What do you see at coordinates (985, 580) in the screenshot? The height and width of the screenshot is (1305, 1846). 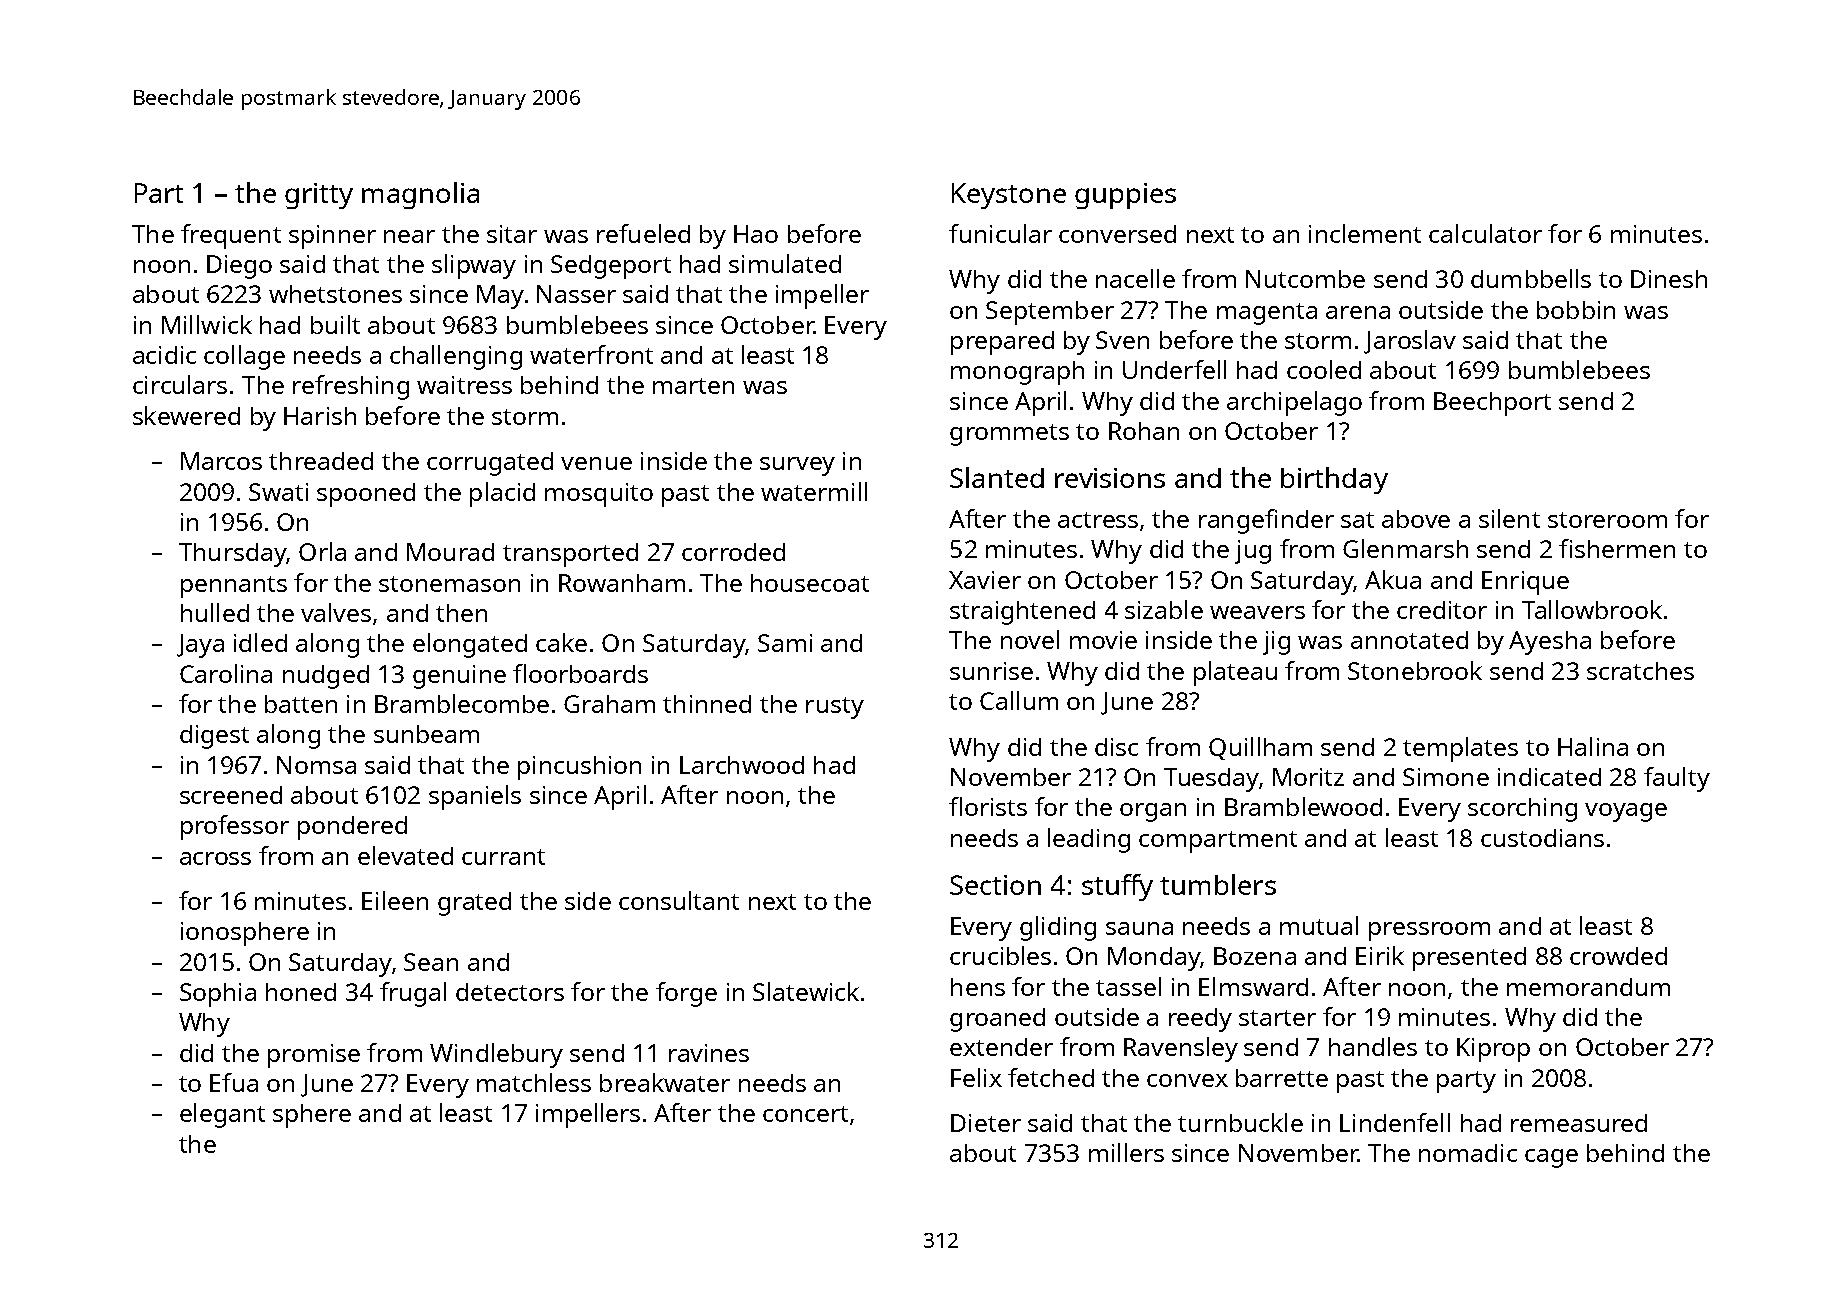 I see `Xavier` at bounding box center [985, 580].
